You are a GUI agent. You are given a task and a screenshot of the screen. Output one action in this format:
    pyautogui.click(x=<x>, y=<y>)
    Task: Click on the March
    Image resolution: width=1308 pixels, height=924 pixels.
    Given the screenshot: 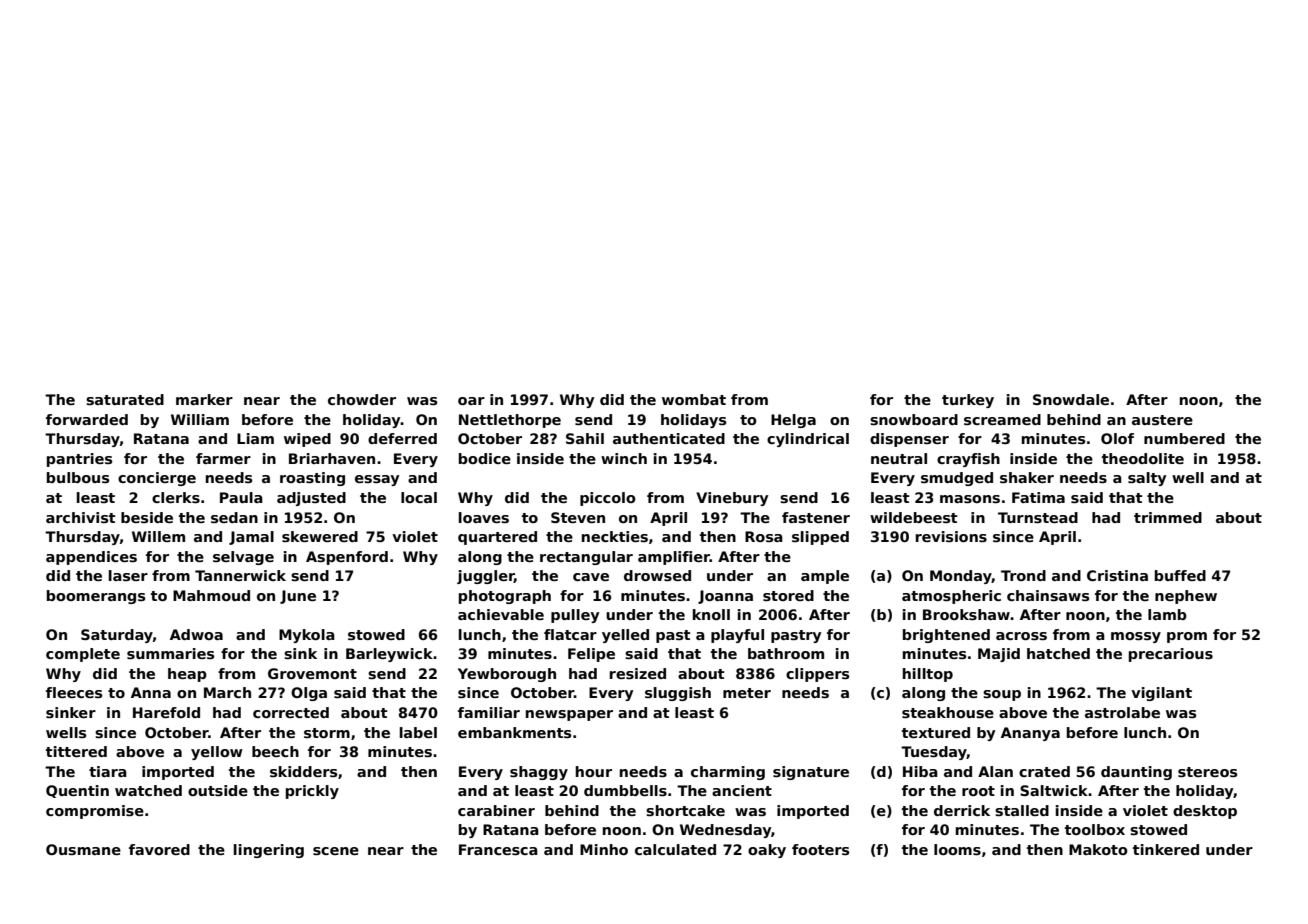 What is the action you would take?
    pyautogui.click(x=227, y=692)
